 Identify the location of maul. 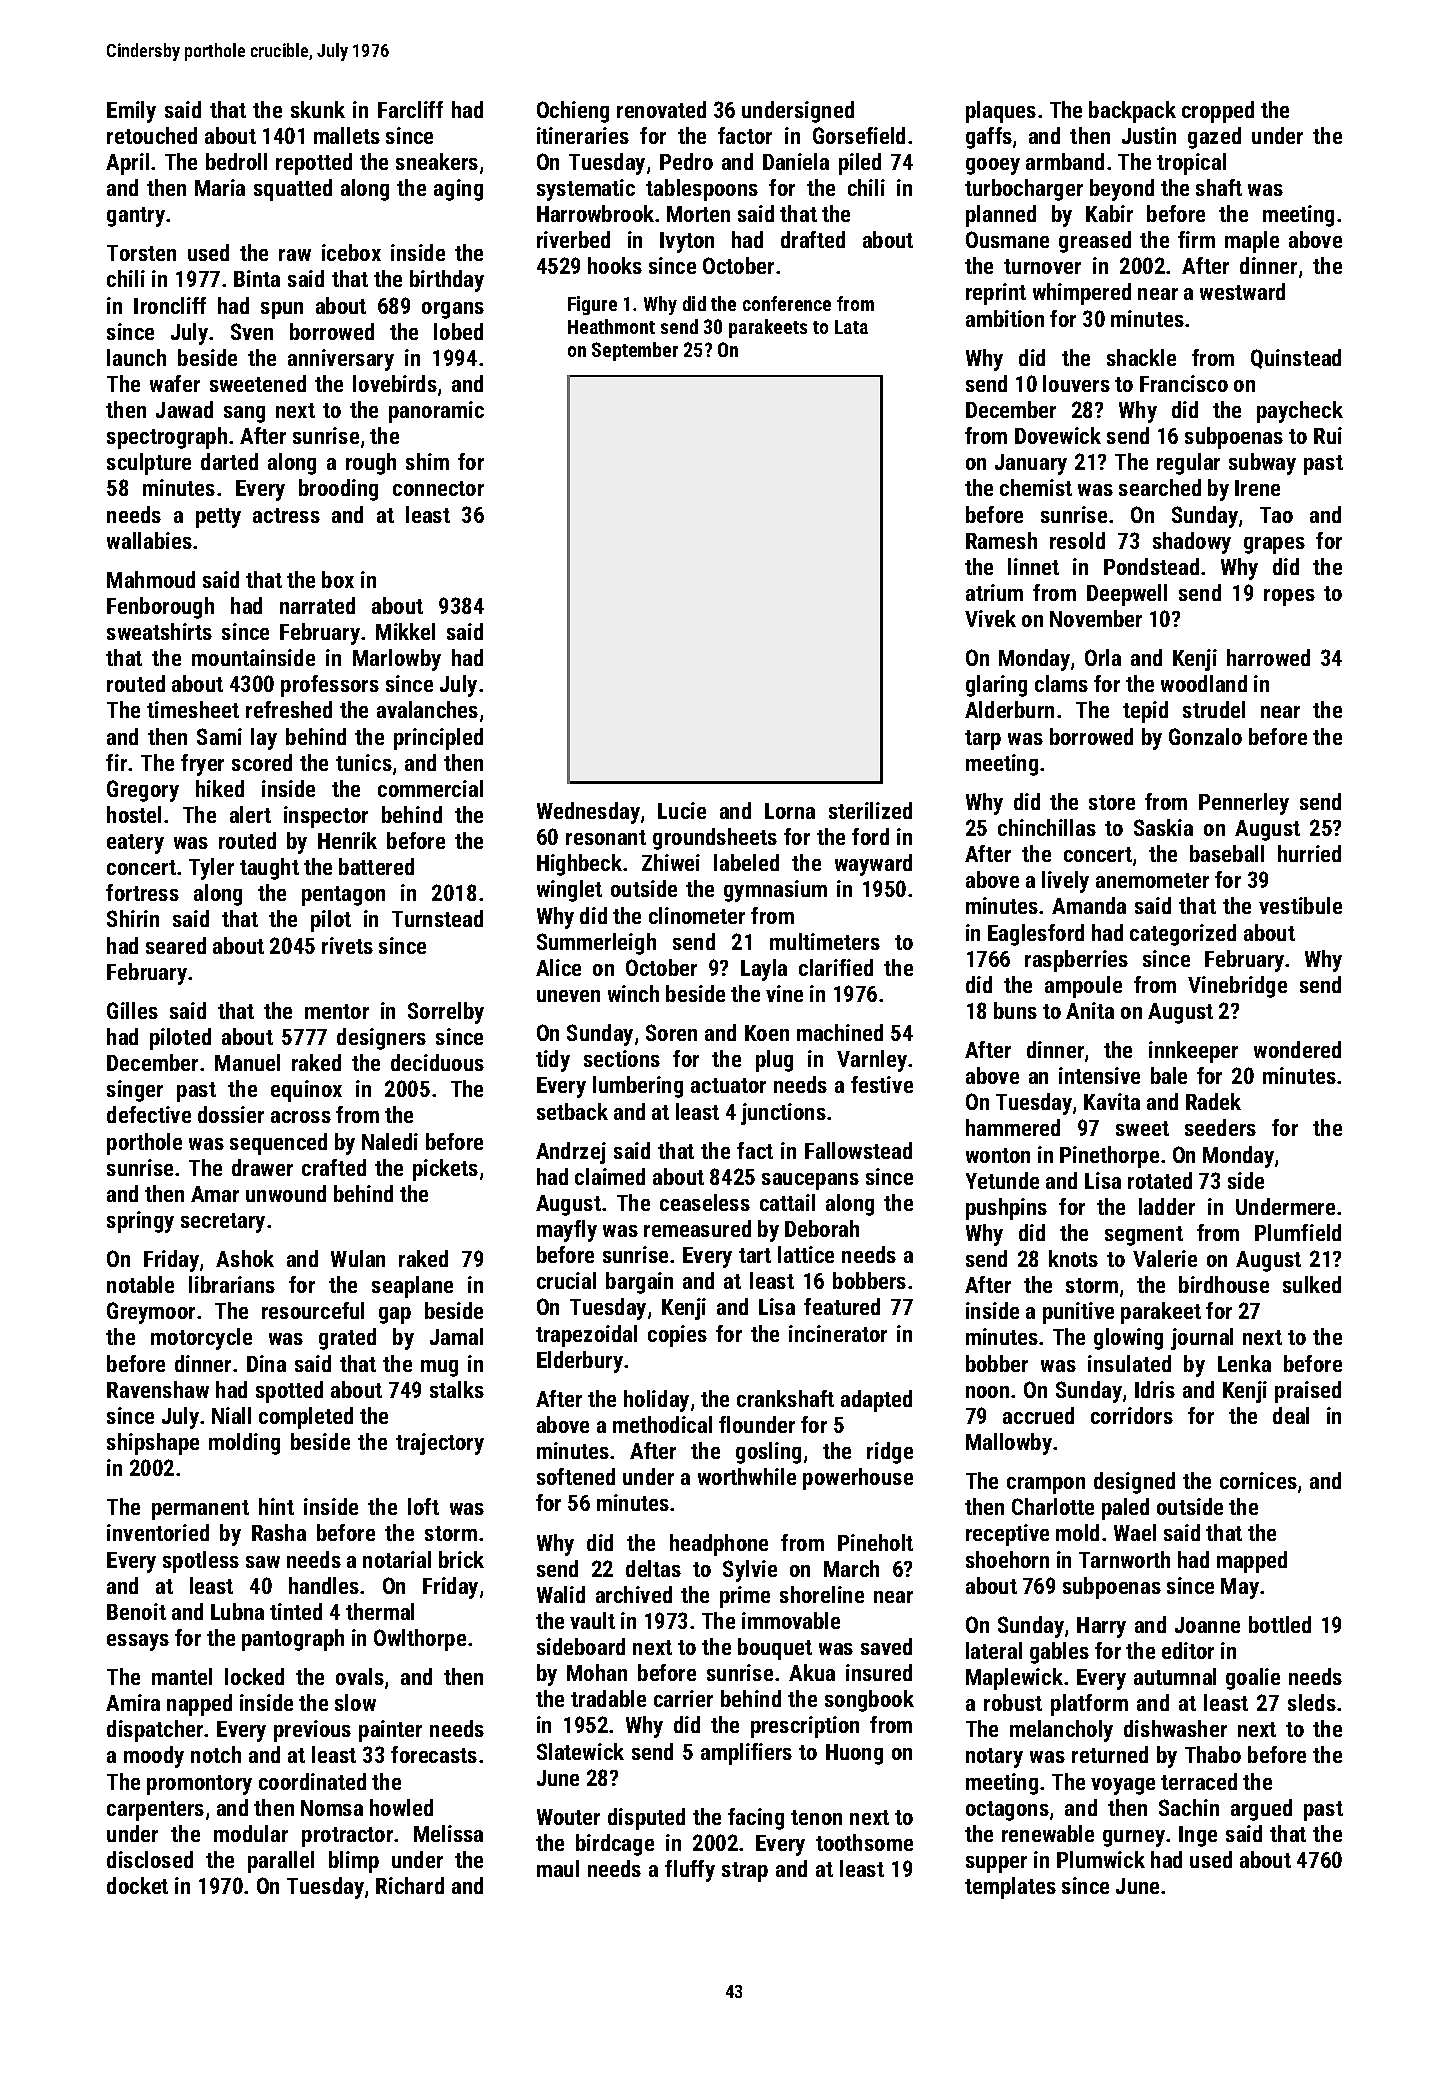
(558, 1868).
